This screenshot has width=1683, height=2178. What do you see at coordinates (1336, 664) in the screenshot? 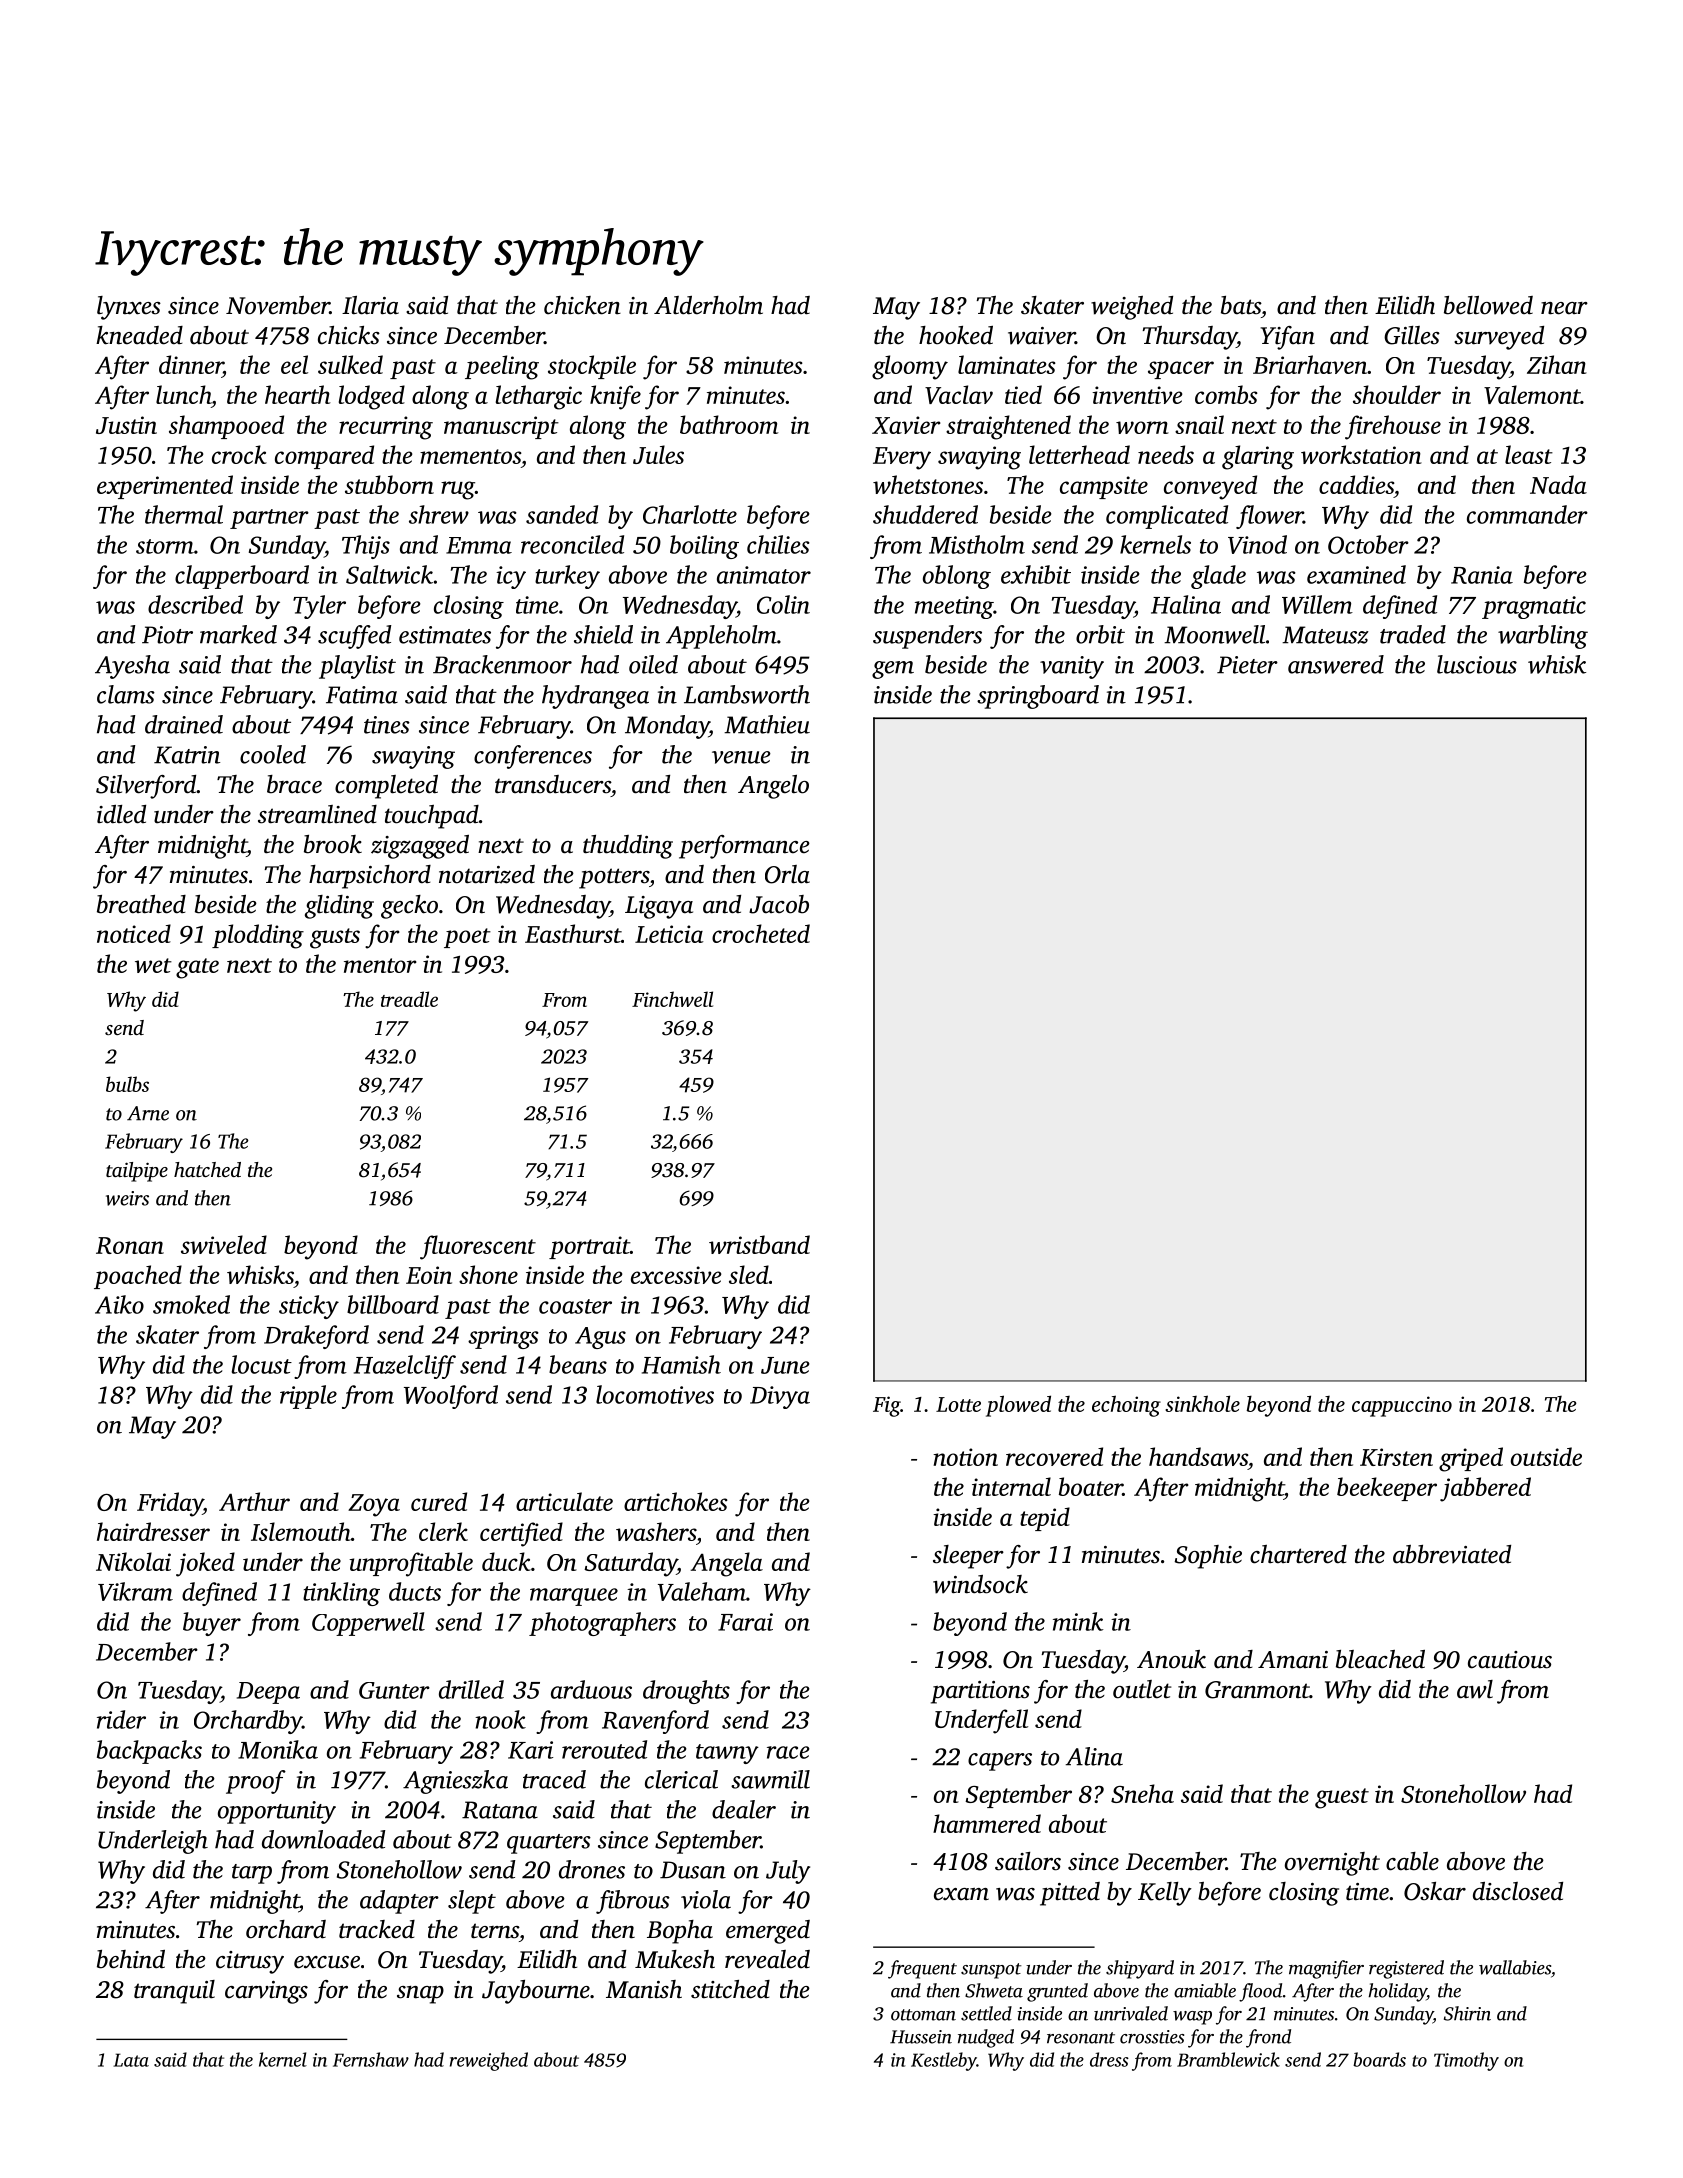
I see `answered` at bounding box center [1336, 664].
